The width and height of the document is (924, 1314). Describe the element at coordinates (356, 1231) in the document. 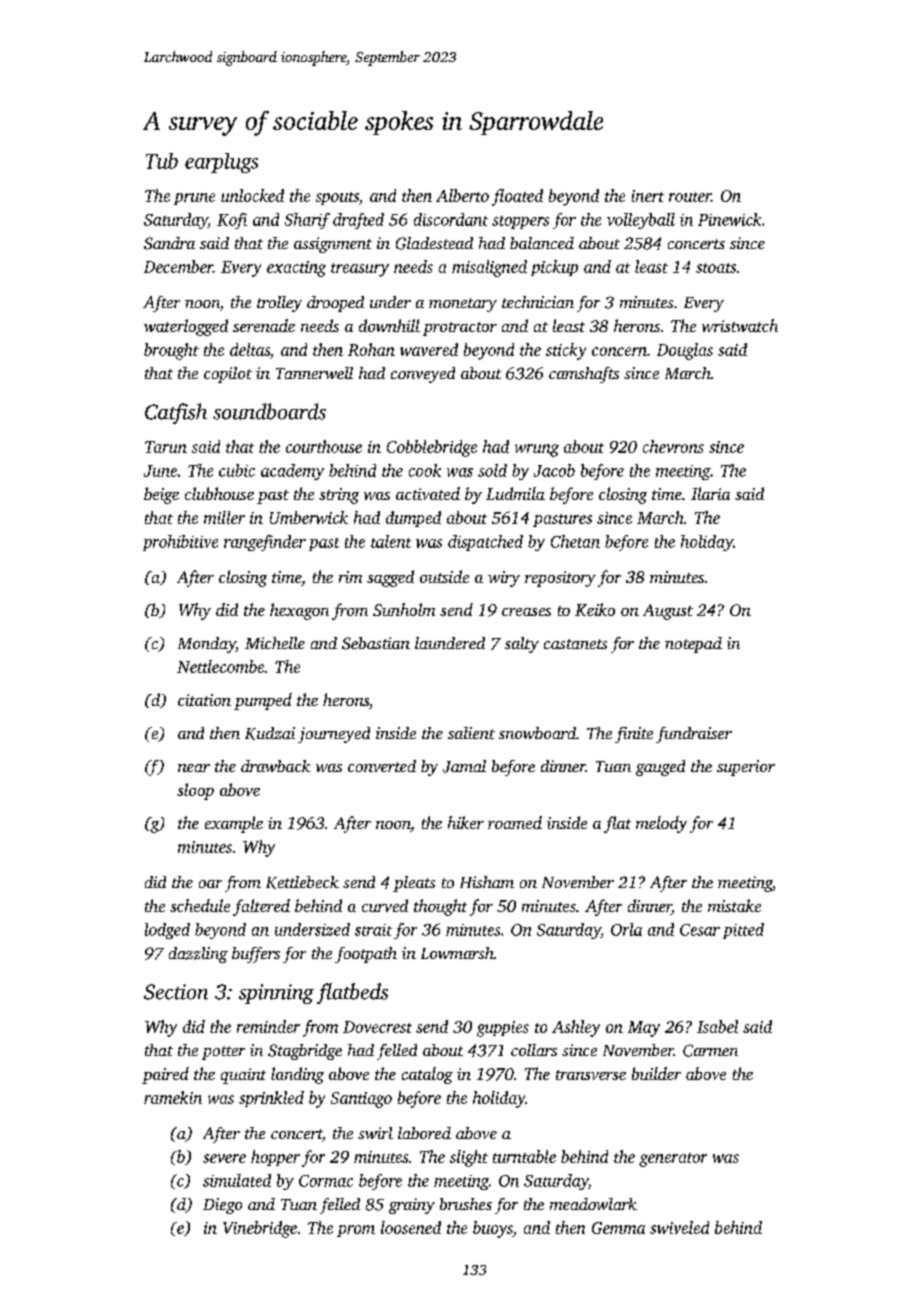

I see `prom` at that location.
